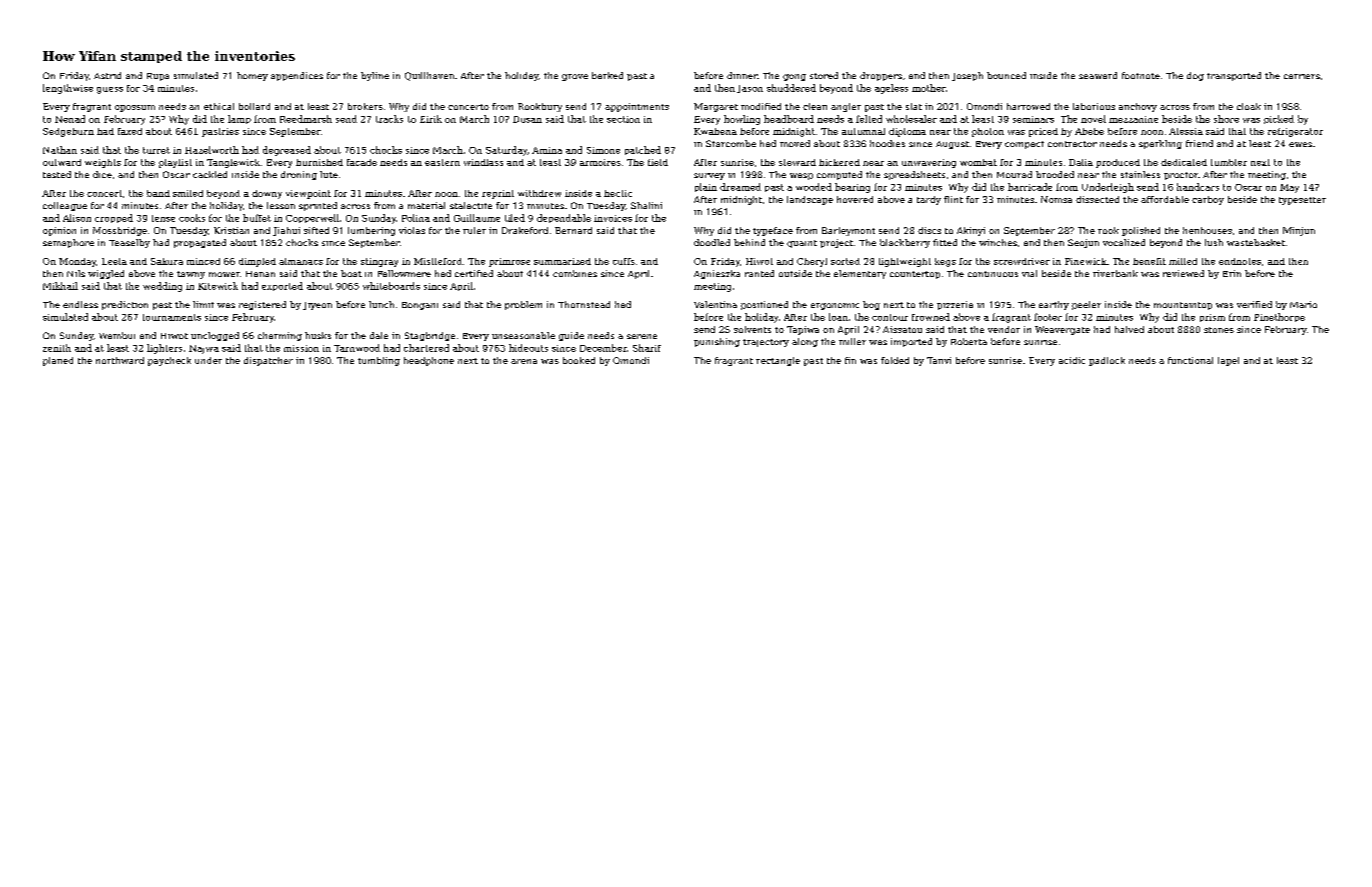  Describe the element at coordinates (1006, 75) in the document. I see `bounced` at that location.
